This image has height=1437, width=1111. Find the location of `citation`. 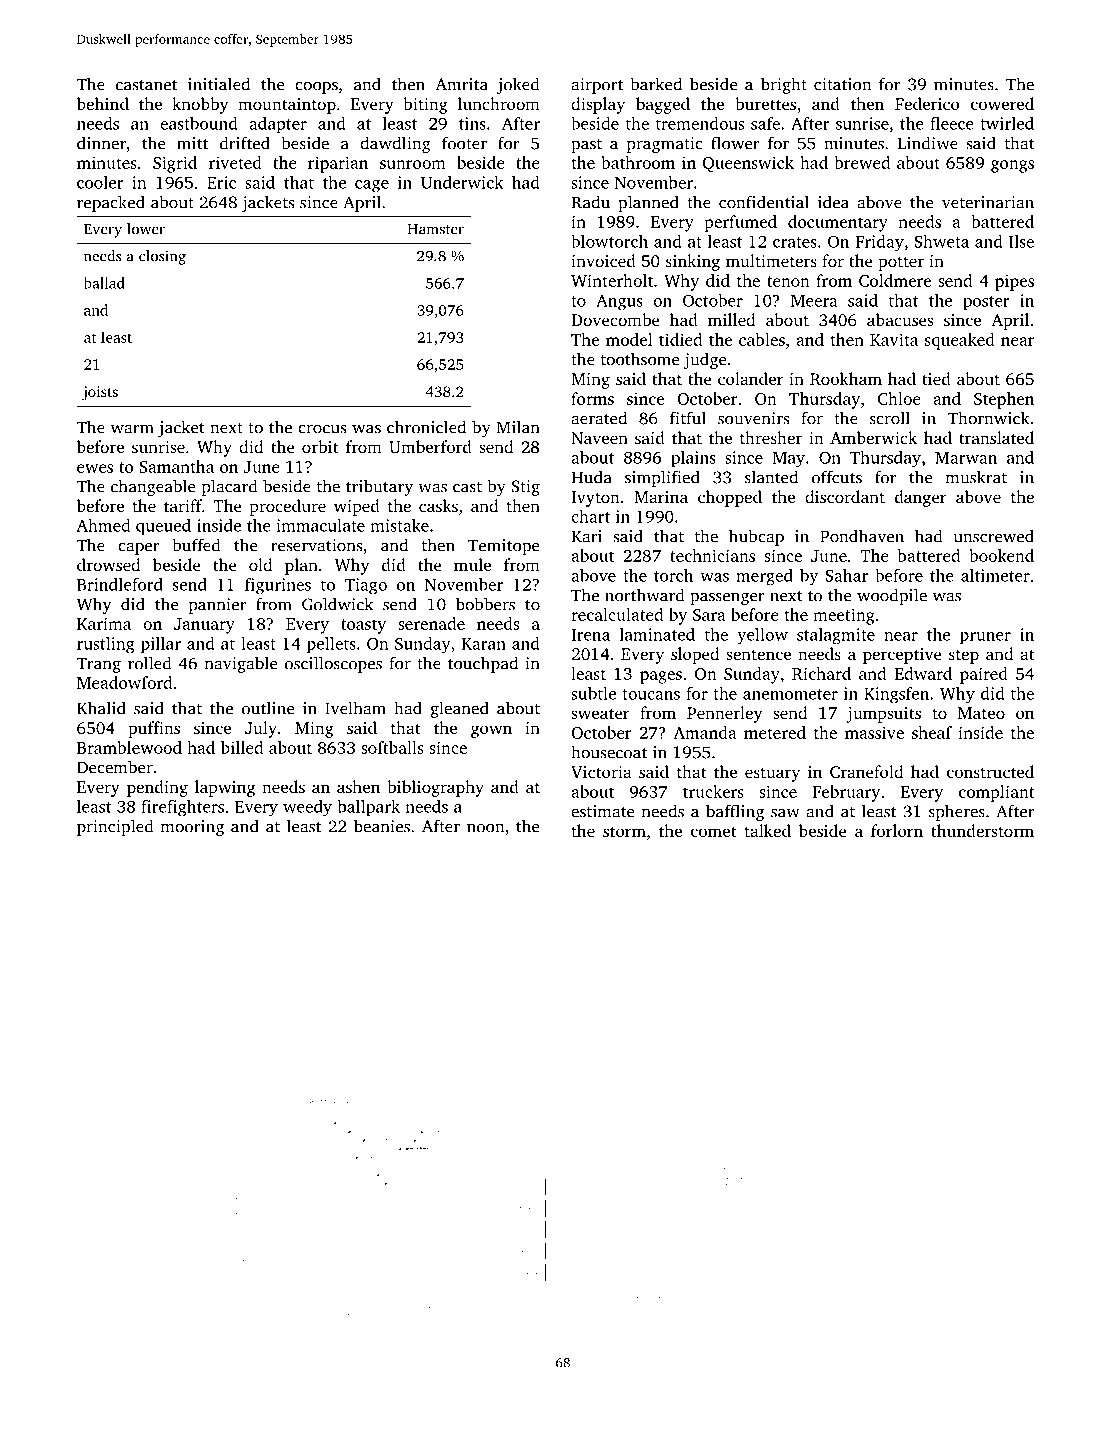

citation is located at coordinates (842, 84).
